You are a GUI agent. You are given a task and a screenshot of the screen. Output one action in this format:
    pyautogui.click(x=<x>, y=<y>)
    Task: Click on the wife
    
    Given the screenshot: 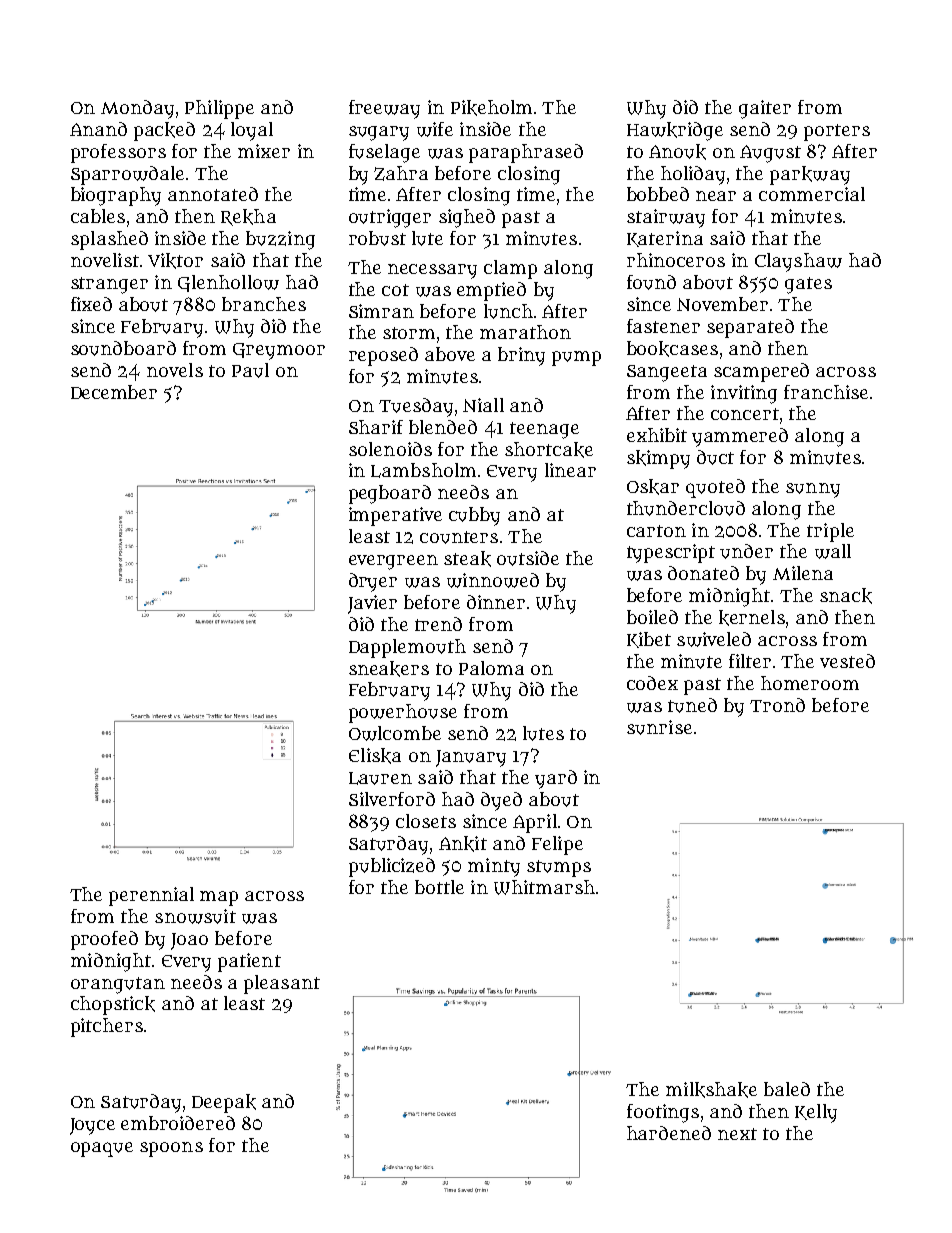 What is the action you would take?
    pyautogui.click(x=435, y=129)
